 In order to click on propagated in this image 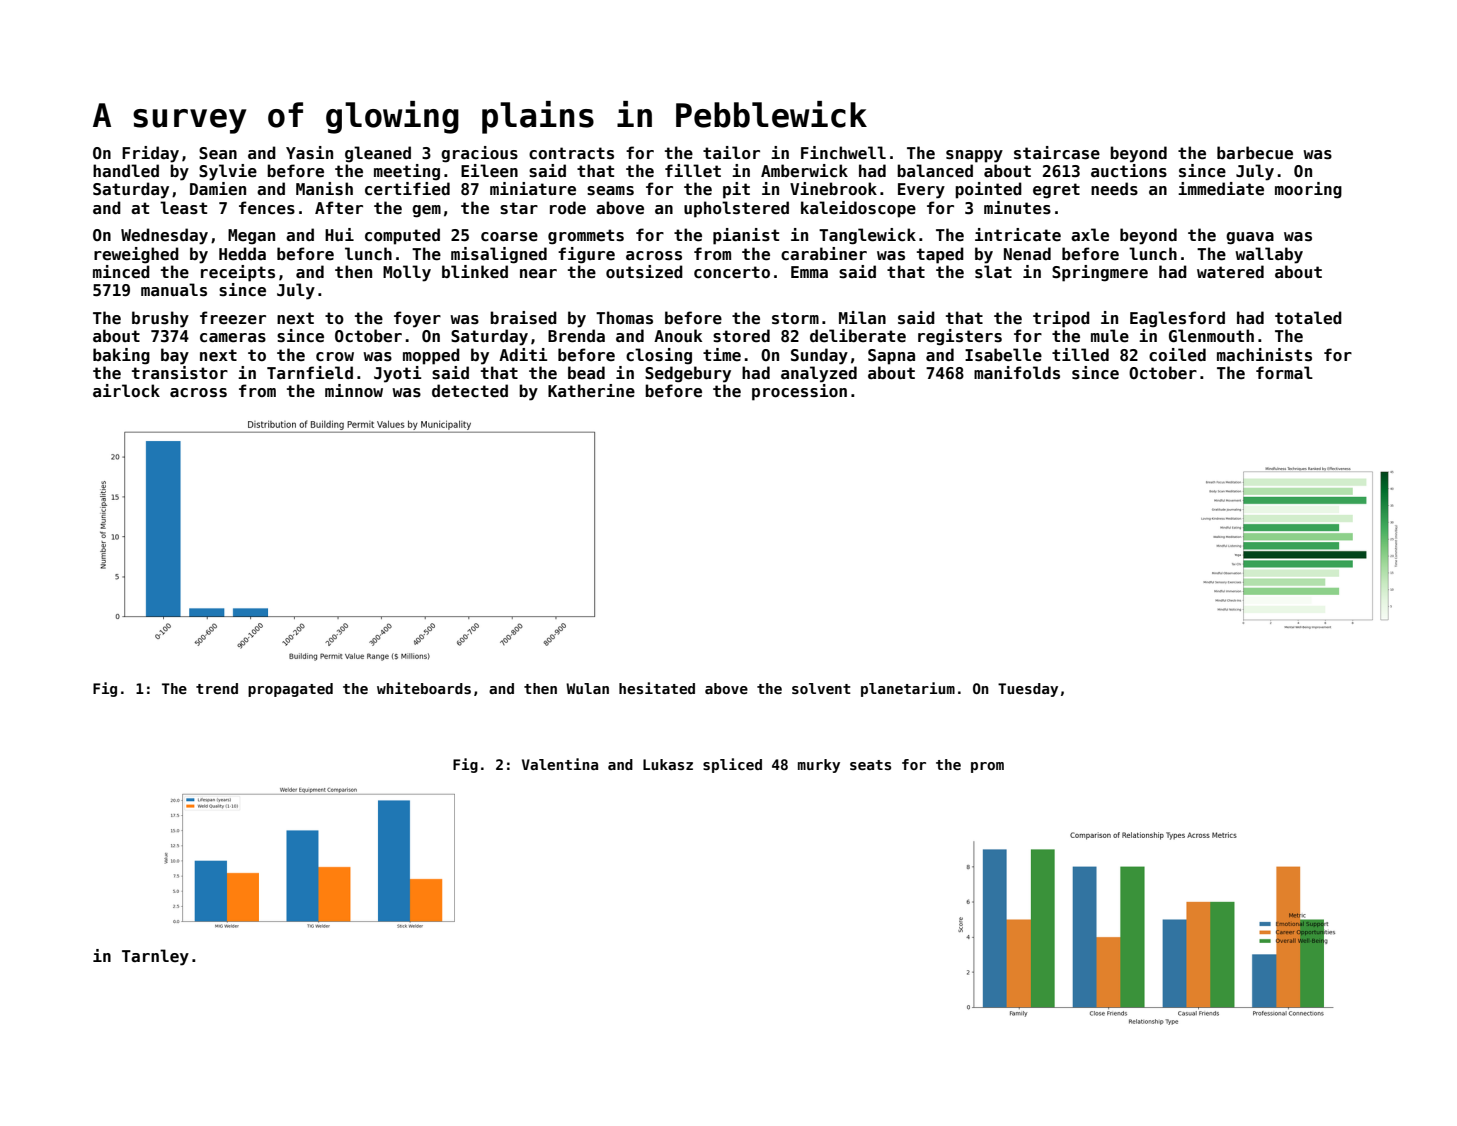, I will do `click(290, 690)`.
